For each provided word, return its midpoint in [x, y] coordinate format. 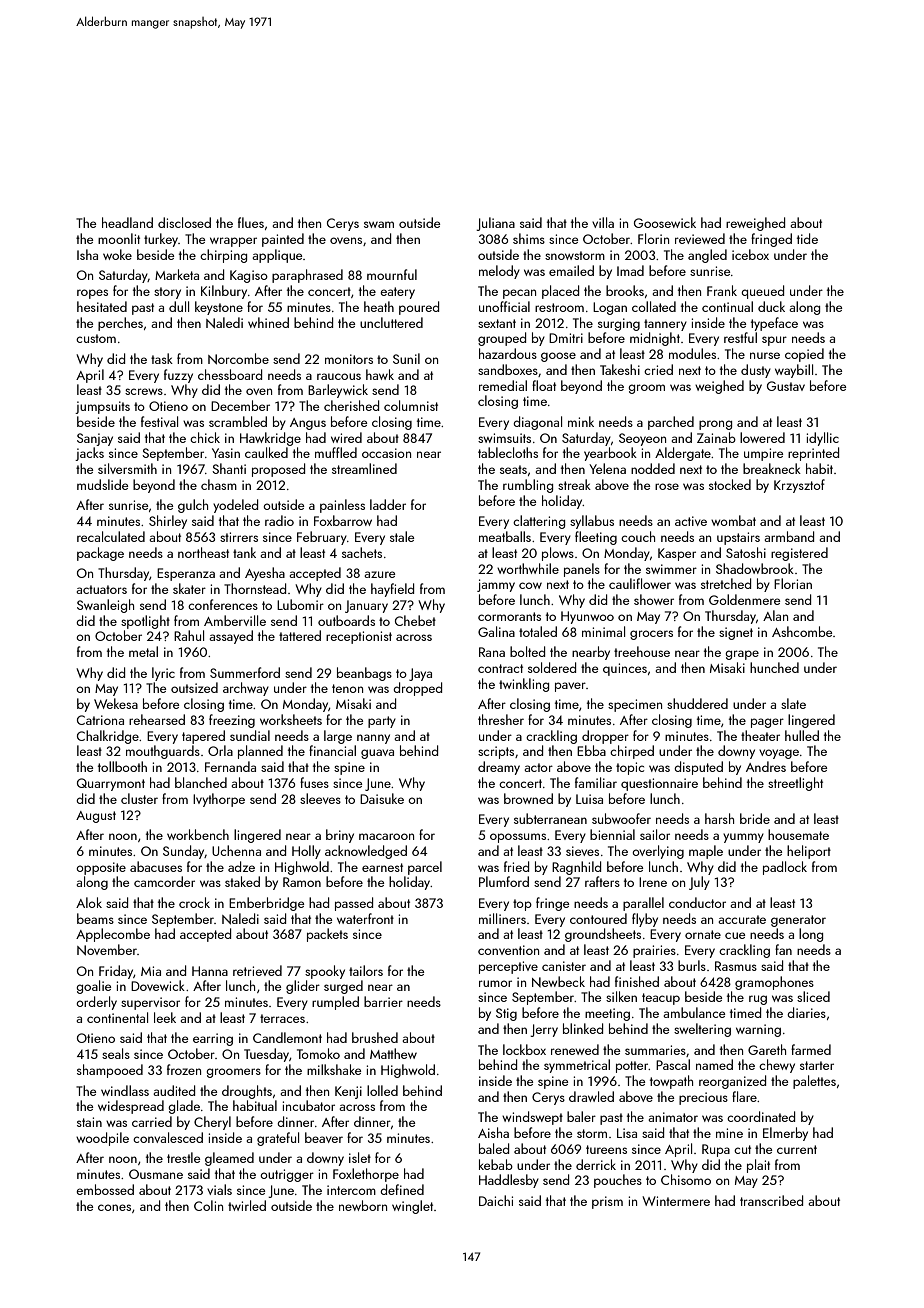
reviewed [700, 238]
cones [114, 1207]
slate [793, 703]
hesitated [102, 306]
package [100, 554]
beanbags [364, 674]
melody [499, 272]
